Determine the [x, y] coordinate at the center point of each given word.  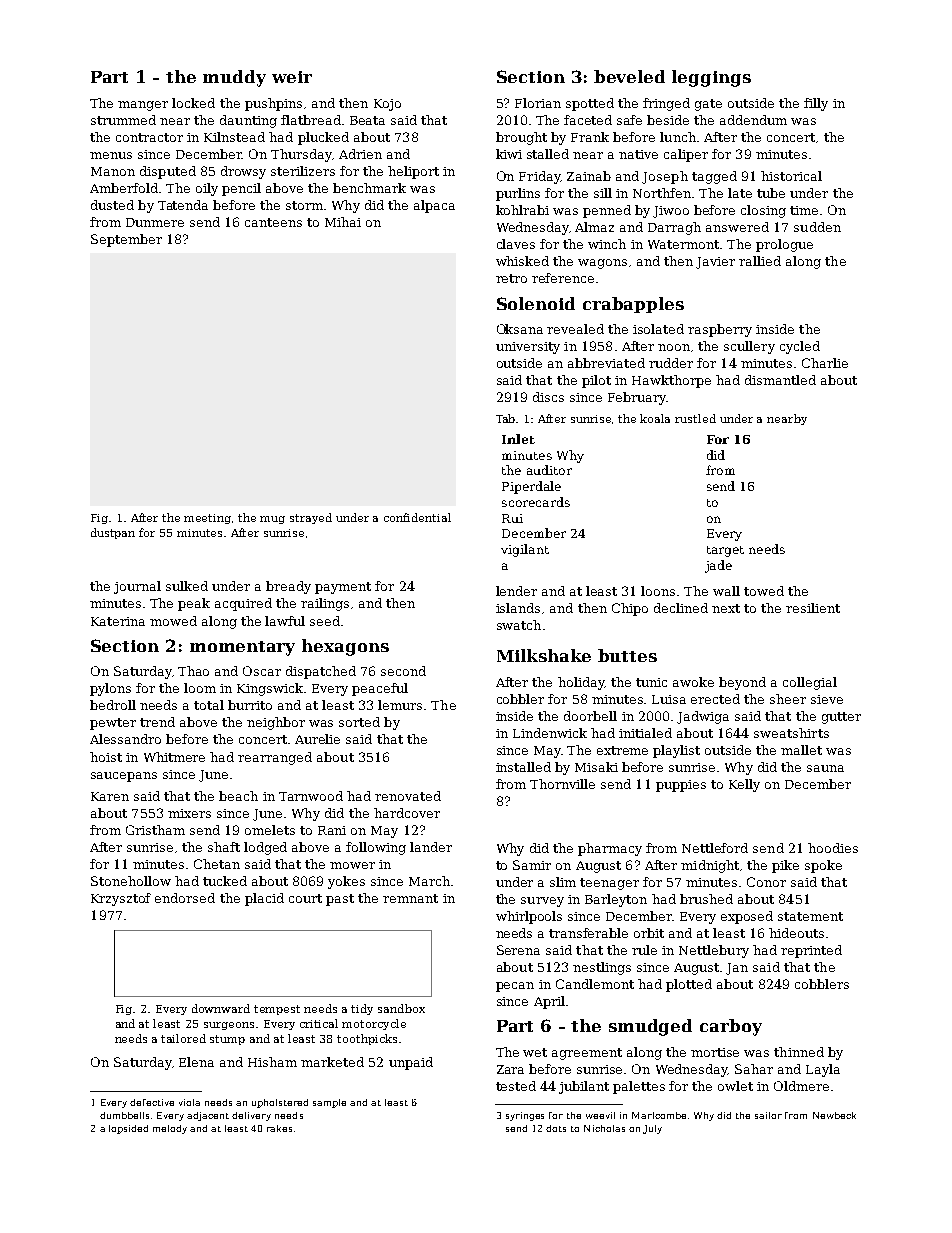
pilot [596, 381]
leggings [711, 78]
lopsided [128, 1129]
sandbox [401, 1008]
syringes [525, 1116]
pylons [110, 689]
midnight [710, 866]
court [305, 898]
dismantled [780, 380]
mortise [715, 1052]
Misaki [596, 767]
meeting [207, 519]
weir [292, 77]
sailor [768, 1115]
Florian [538, 103]
